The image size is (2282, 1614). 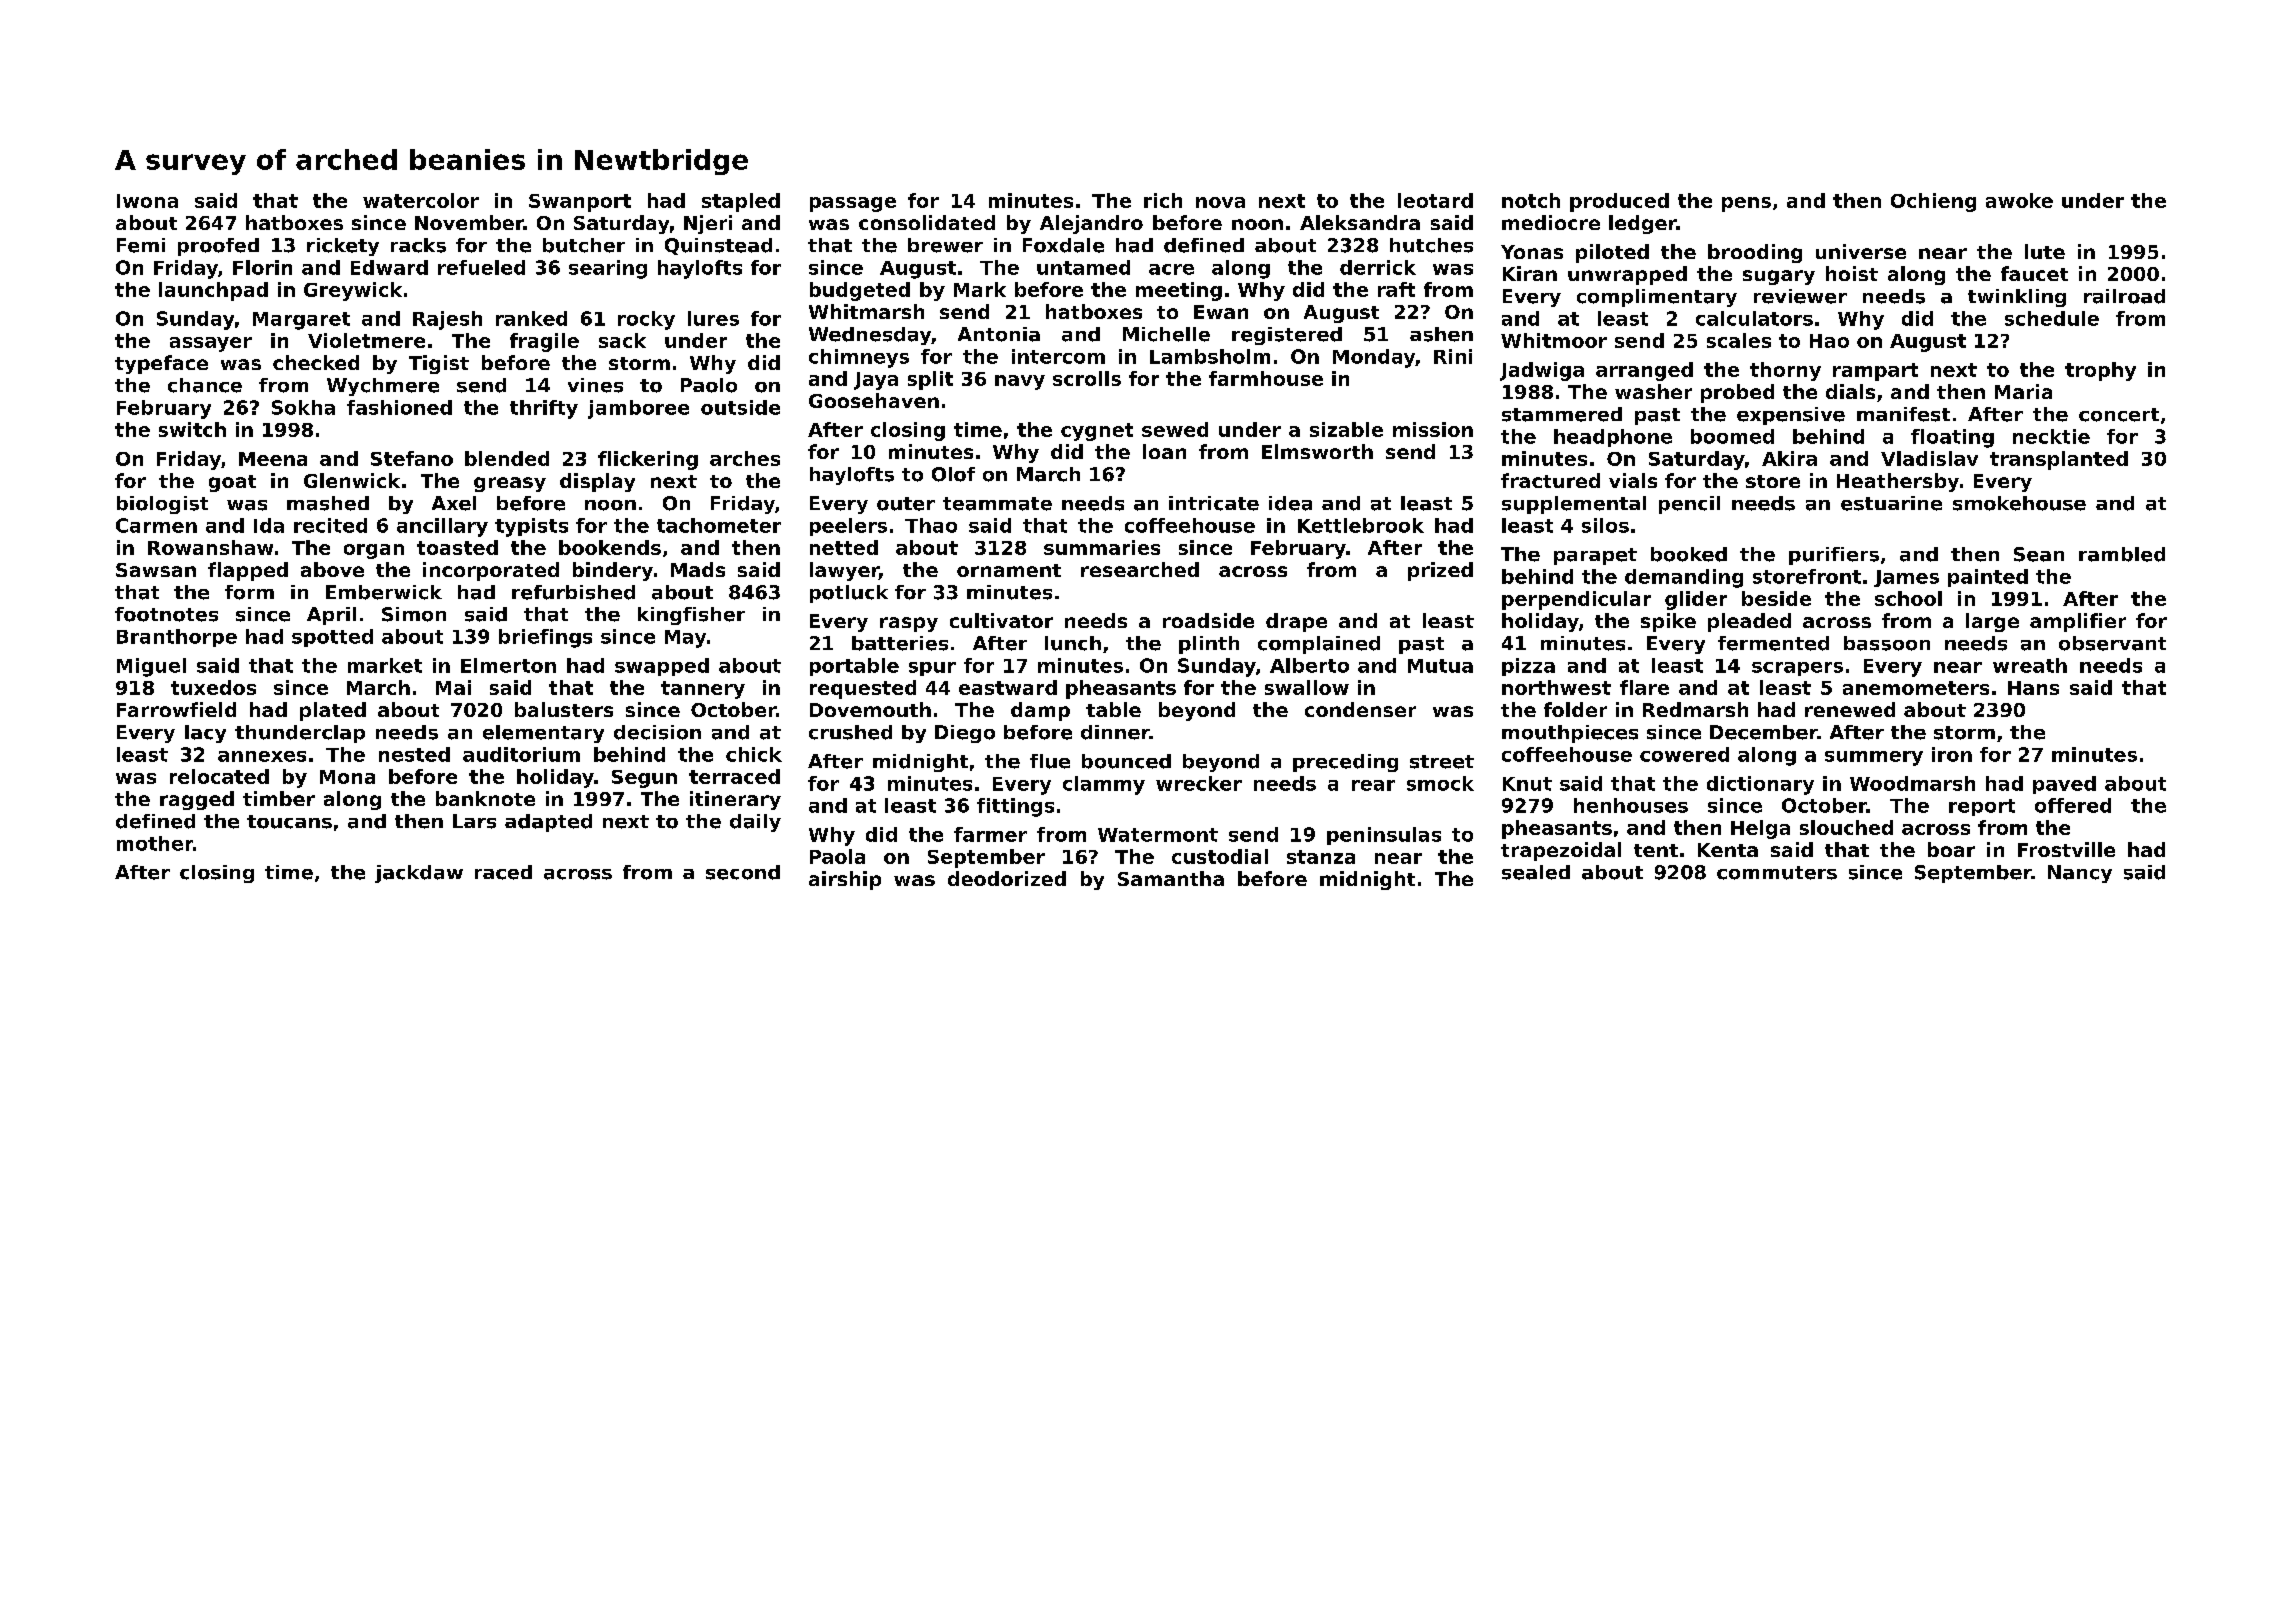 I want to click on watercolor, so click(x=421, y=200).
